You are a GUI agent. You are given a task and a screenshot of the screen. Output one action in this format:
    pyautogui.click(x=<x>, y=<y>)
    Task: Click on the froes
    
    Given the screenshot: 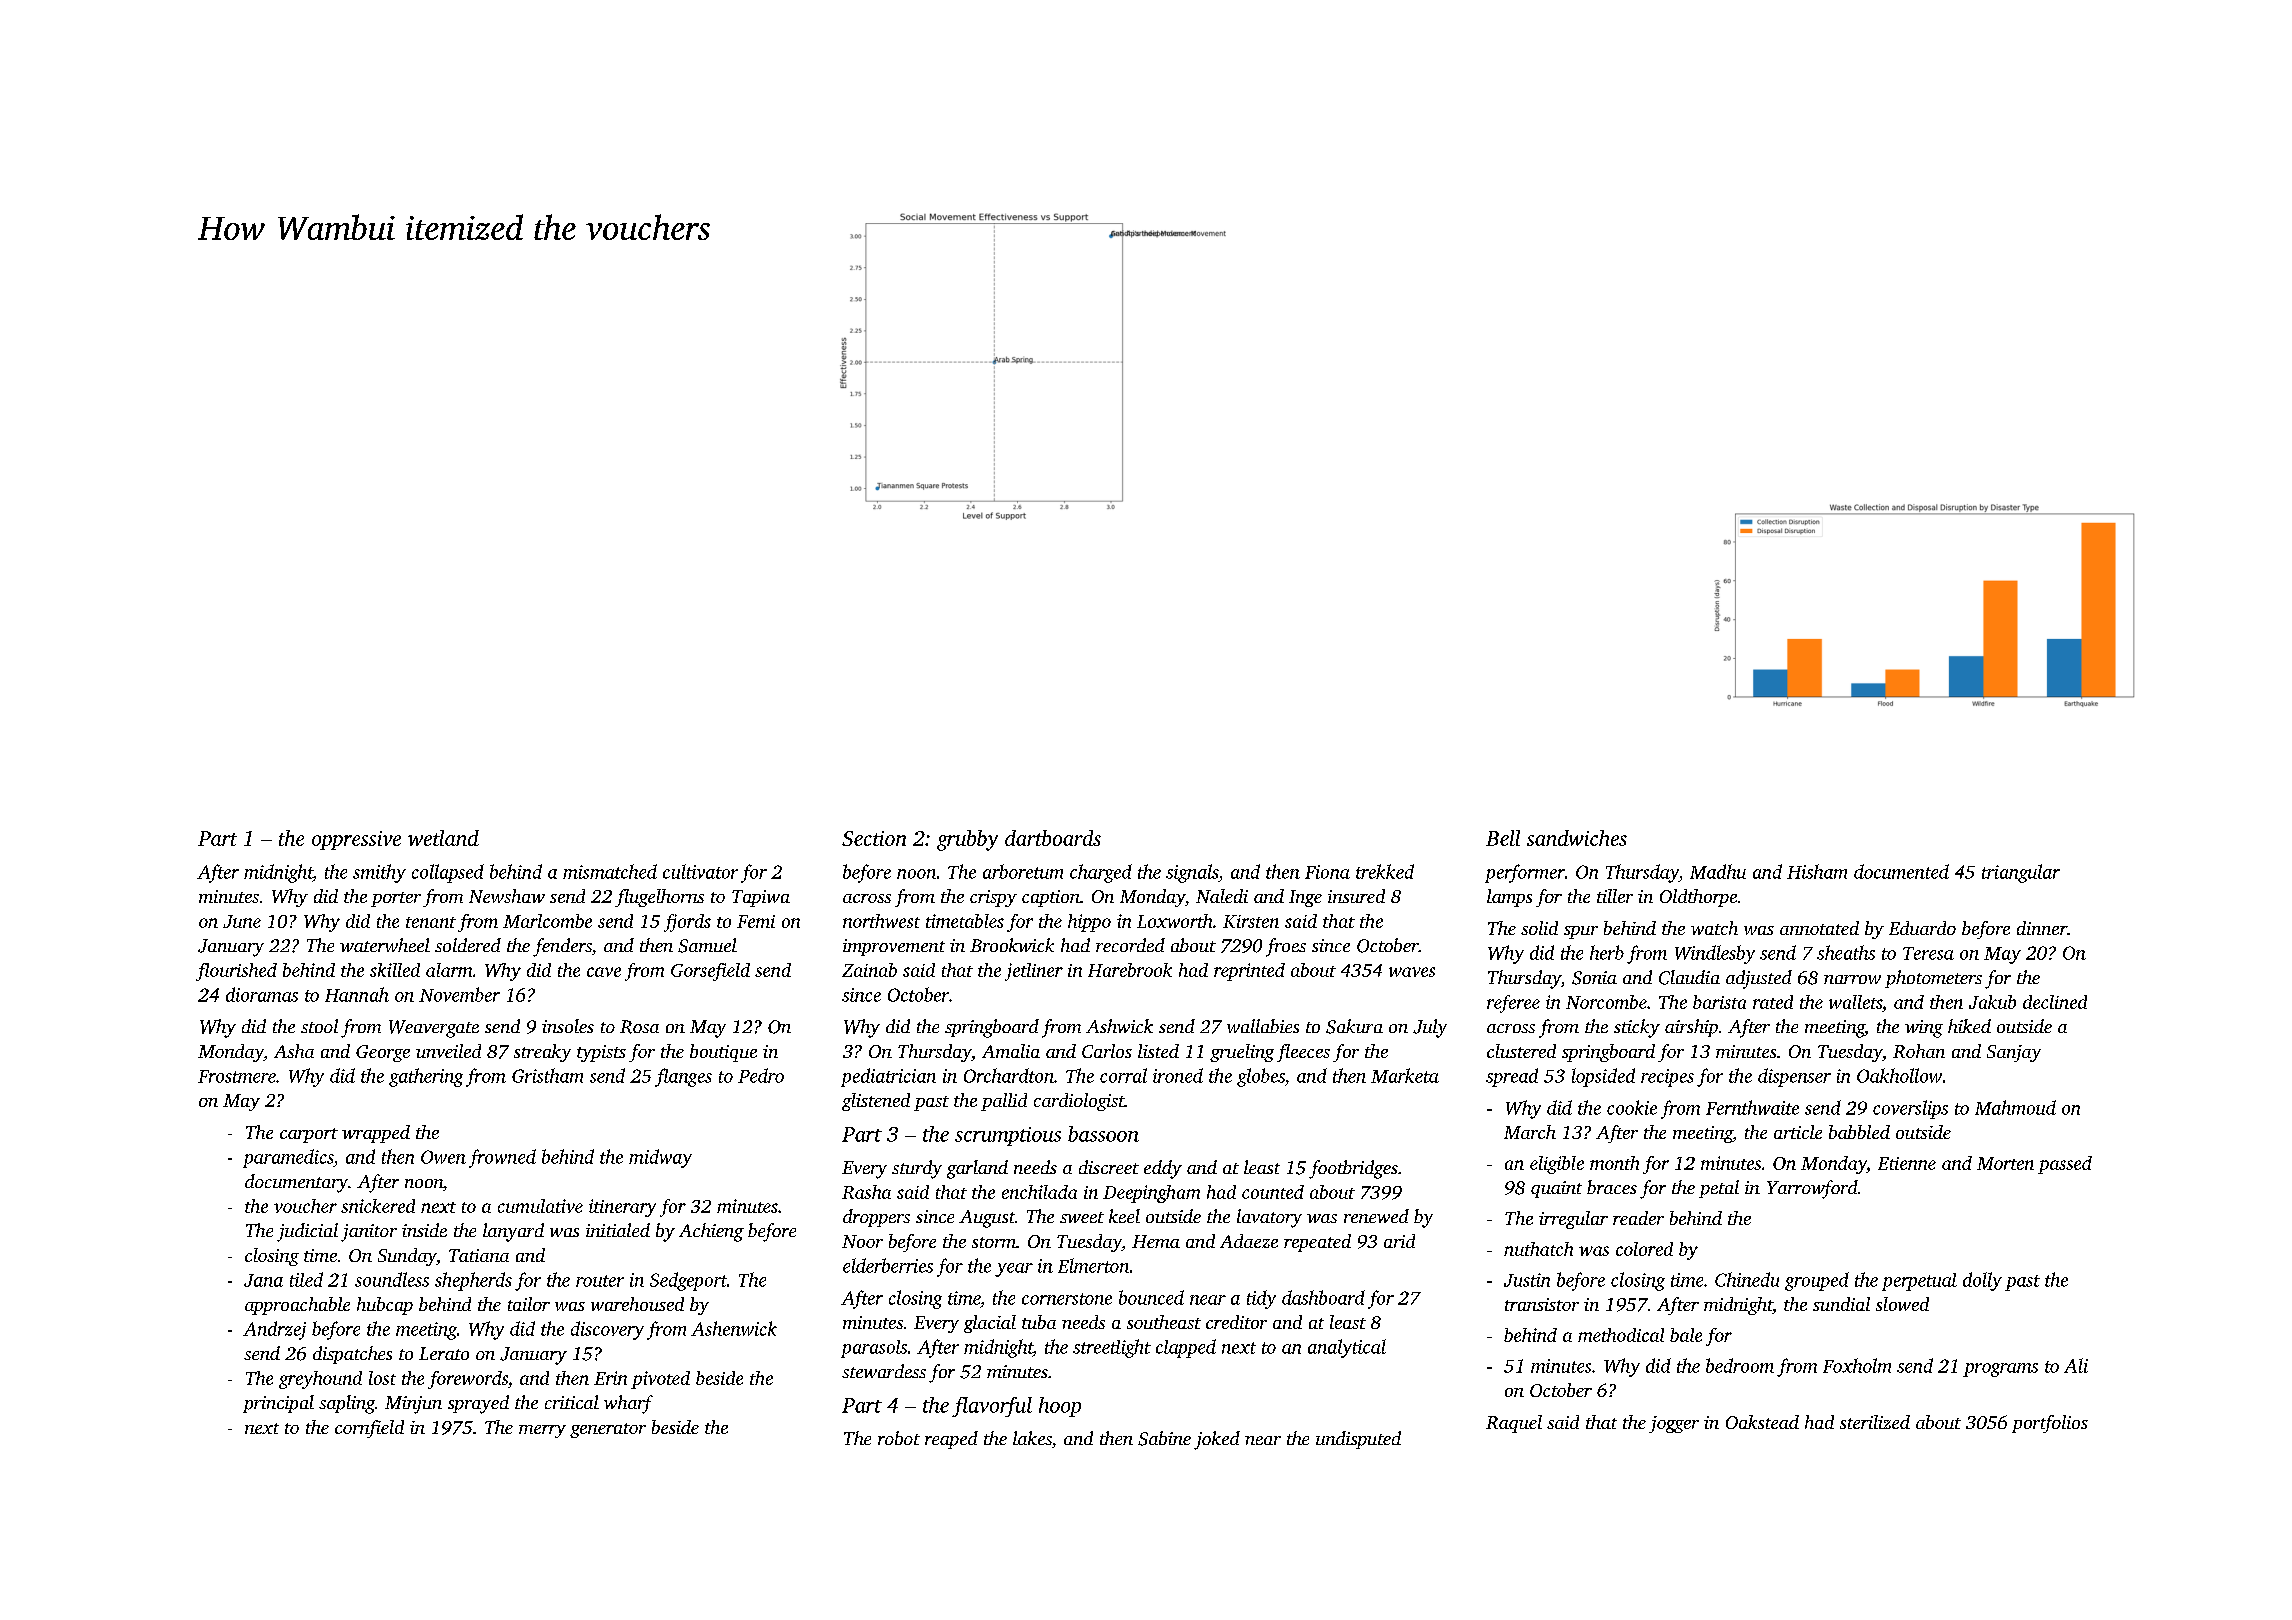 What is the action you would take?
    pyautogui.click(x=1286, y=947)
